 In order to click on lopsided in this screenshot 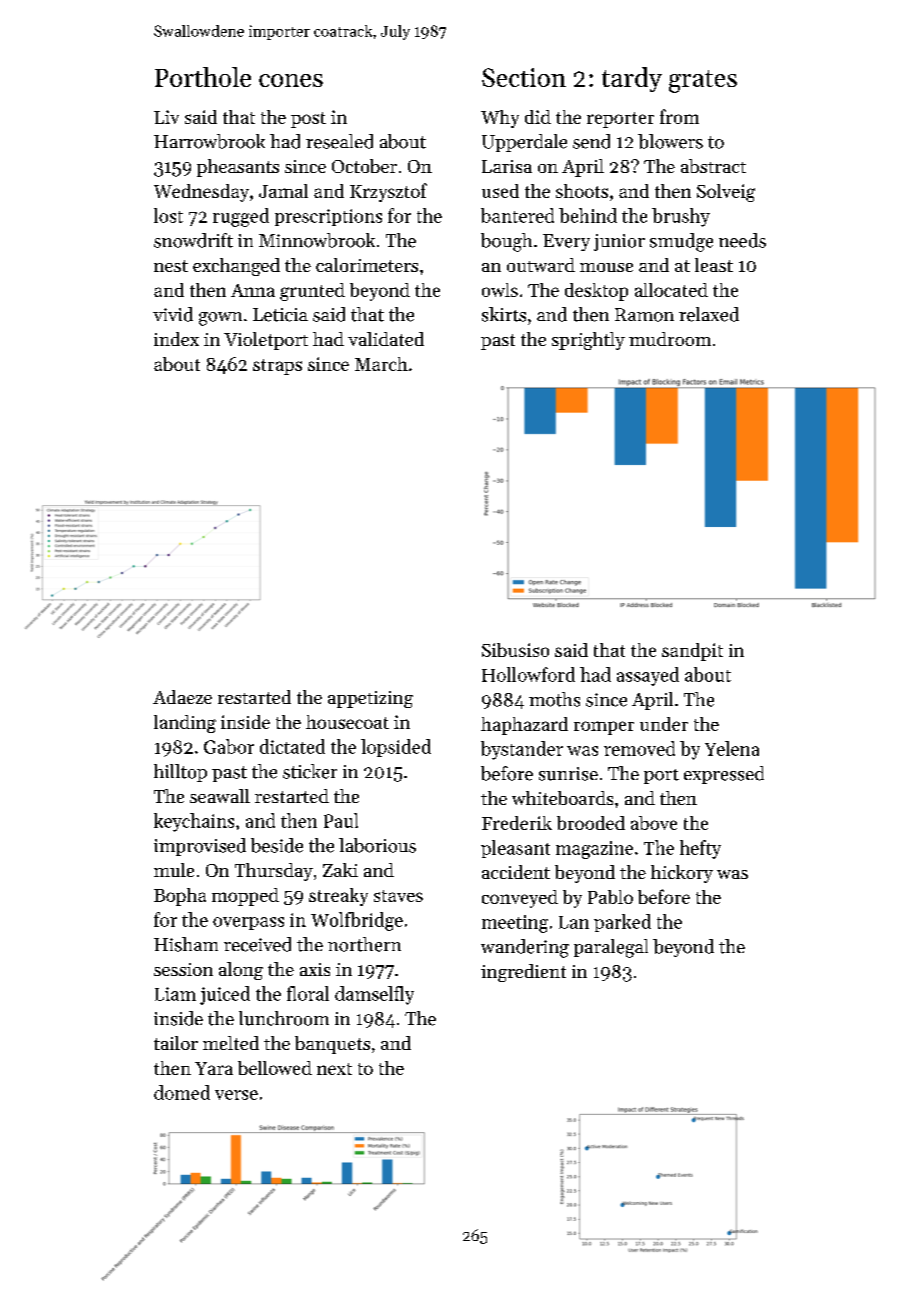, I will do `click(396, 748)`.
